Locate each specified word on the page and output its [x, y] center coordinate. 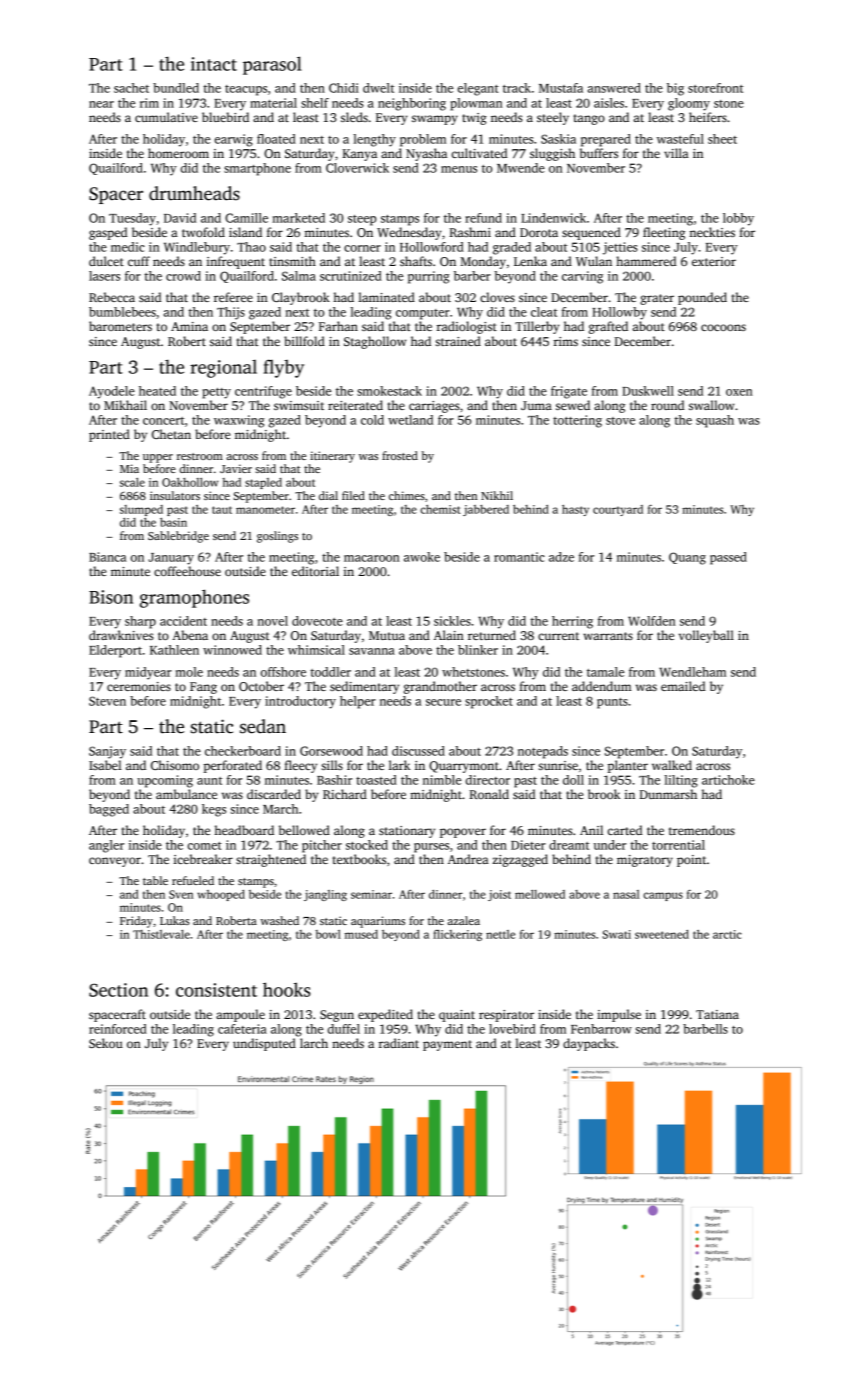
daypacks [589, 1044]
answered [614, 88]
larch [314, 1043]
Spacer [116, 195]
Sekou [106, 1043]
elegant [478, 89]
